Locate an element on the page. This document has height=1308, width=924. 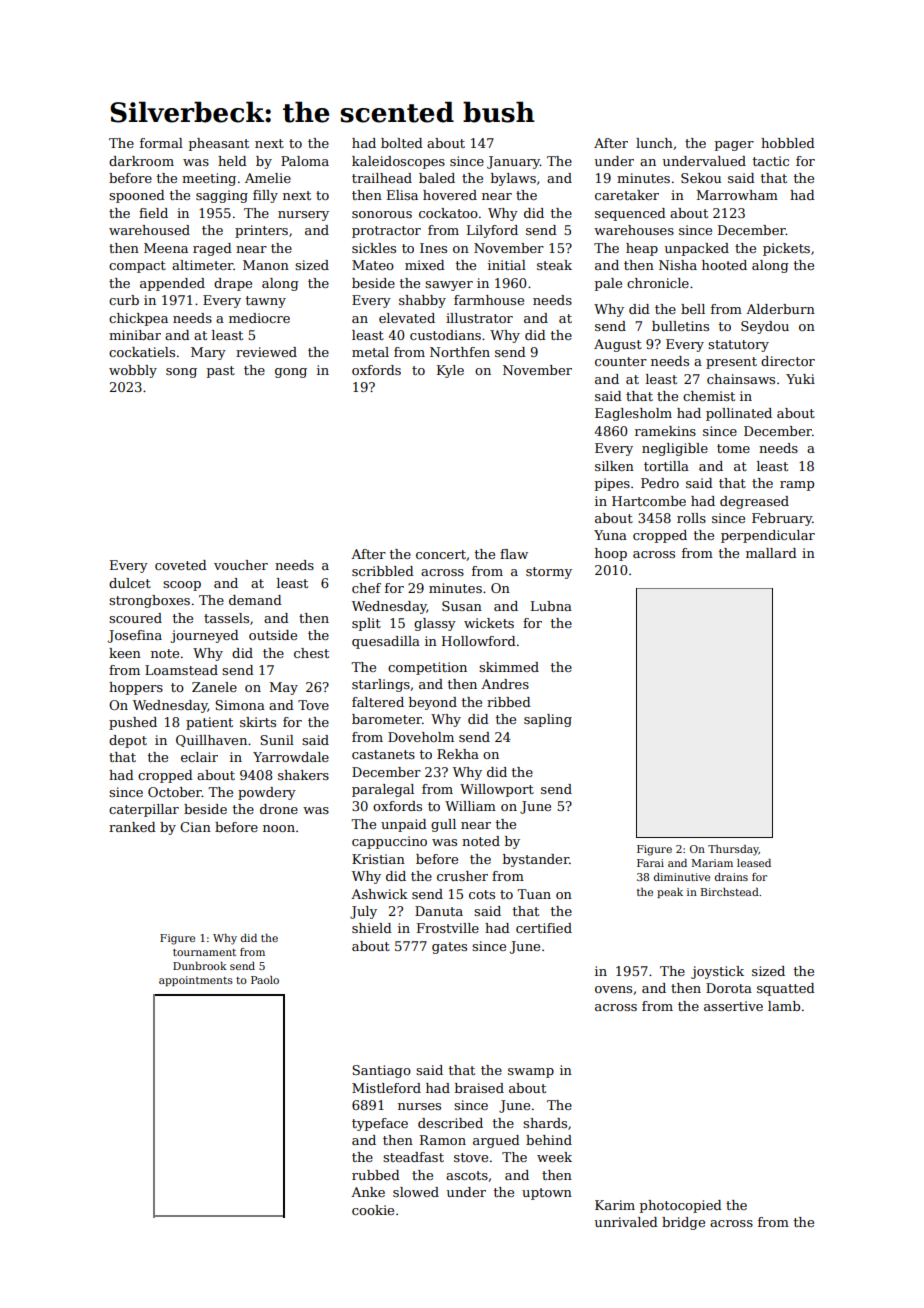
cookie is located at coordinates (373, 1210).
